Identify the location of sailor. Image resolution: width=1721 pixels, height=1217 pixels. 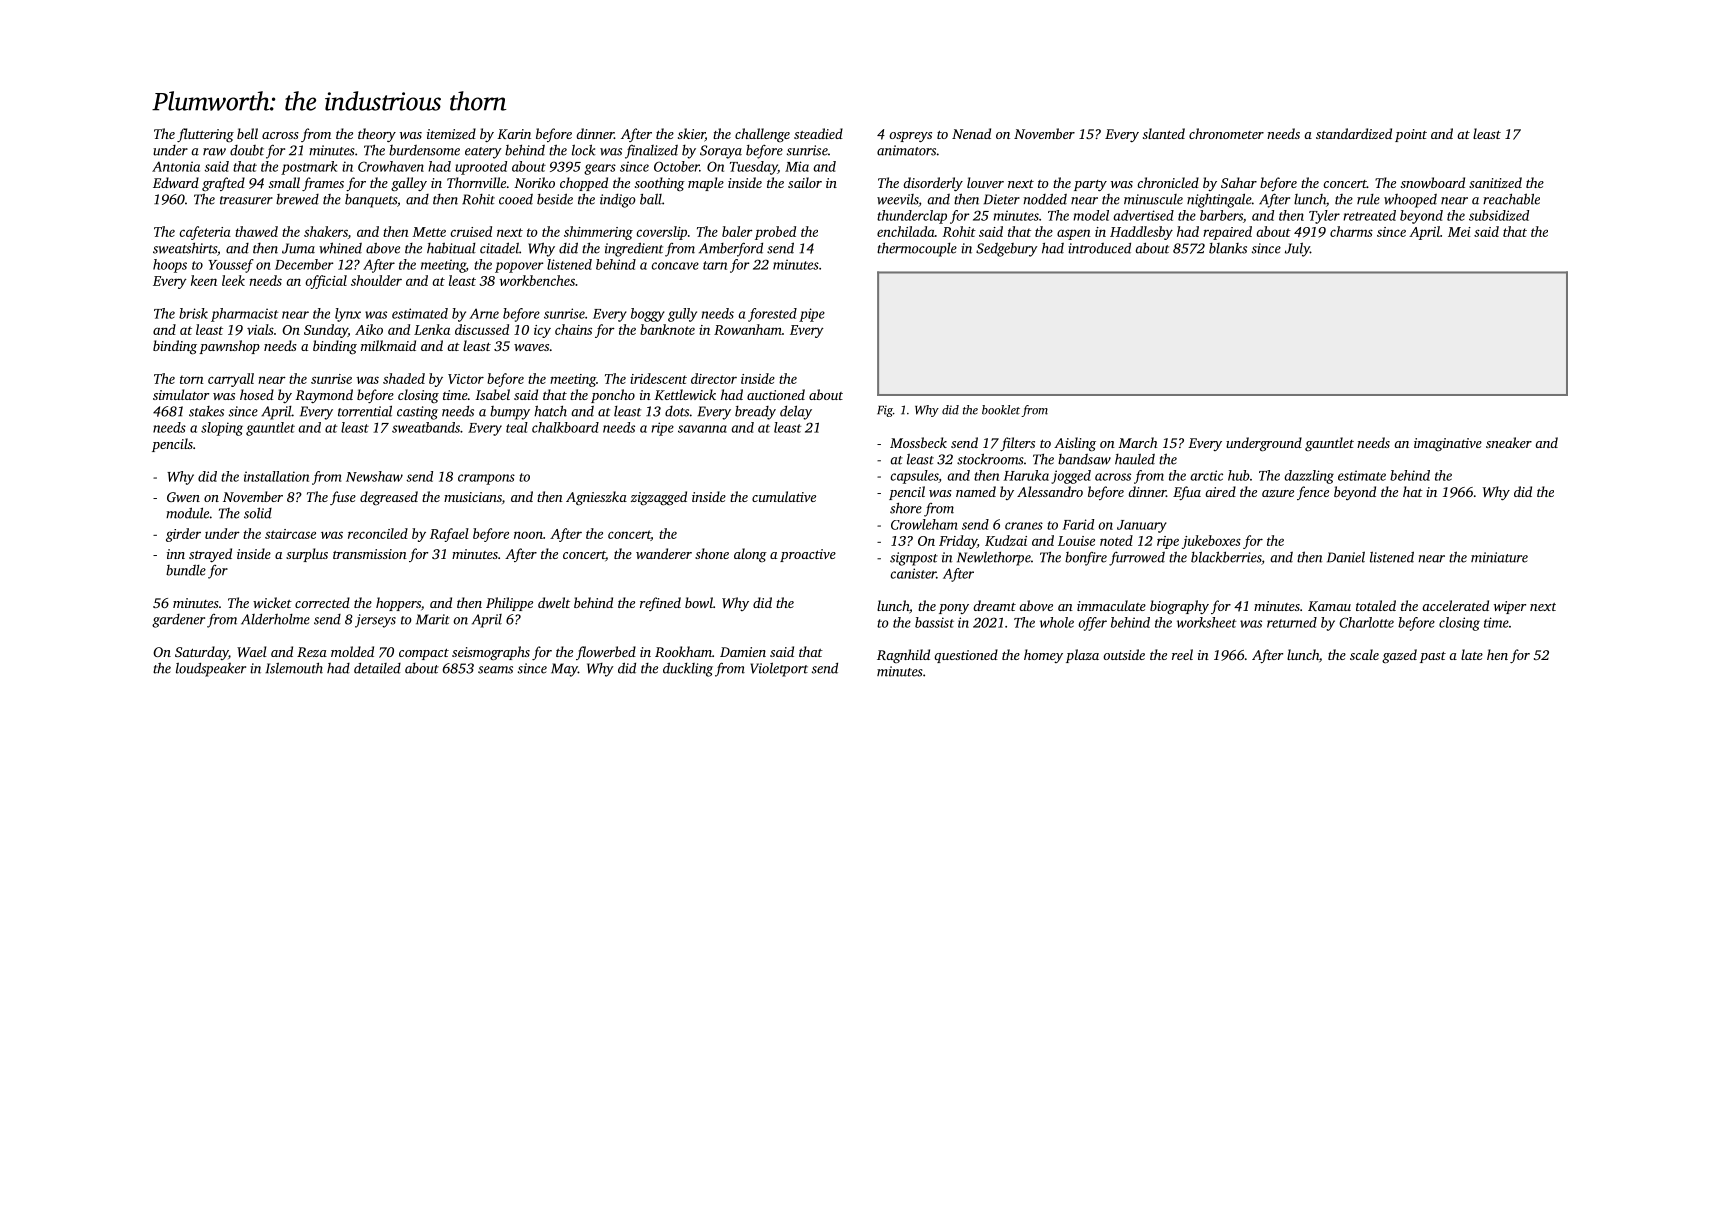
(805, 182).
